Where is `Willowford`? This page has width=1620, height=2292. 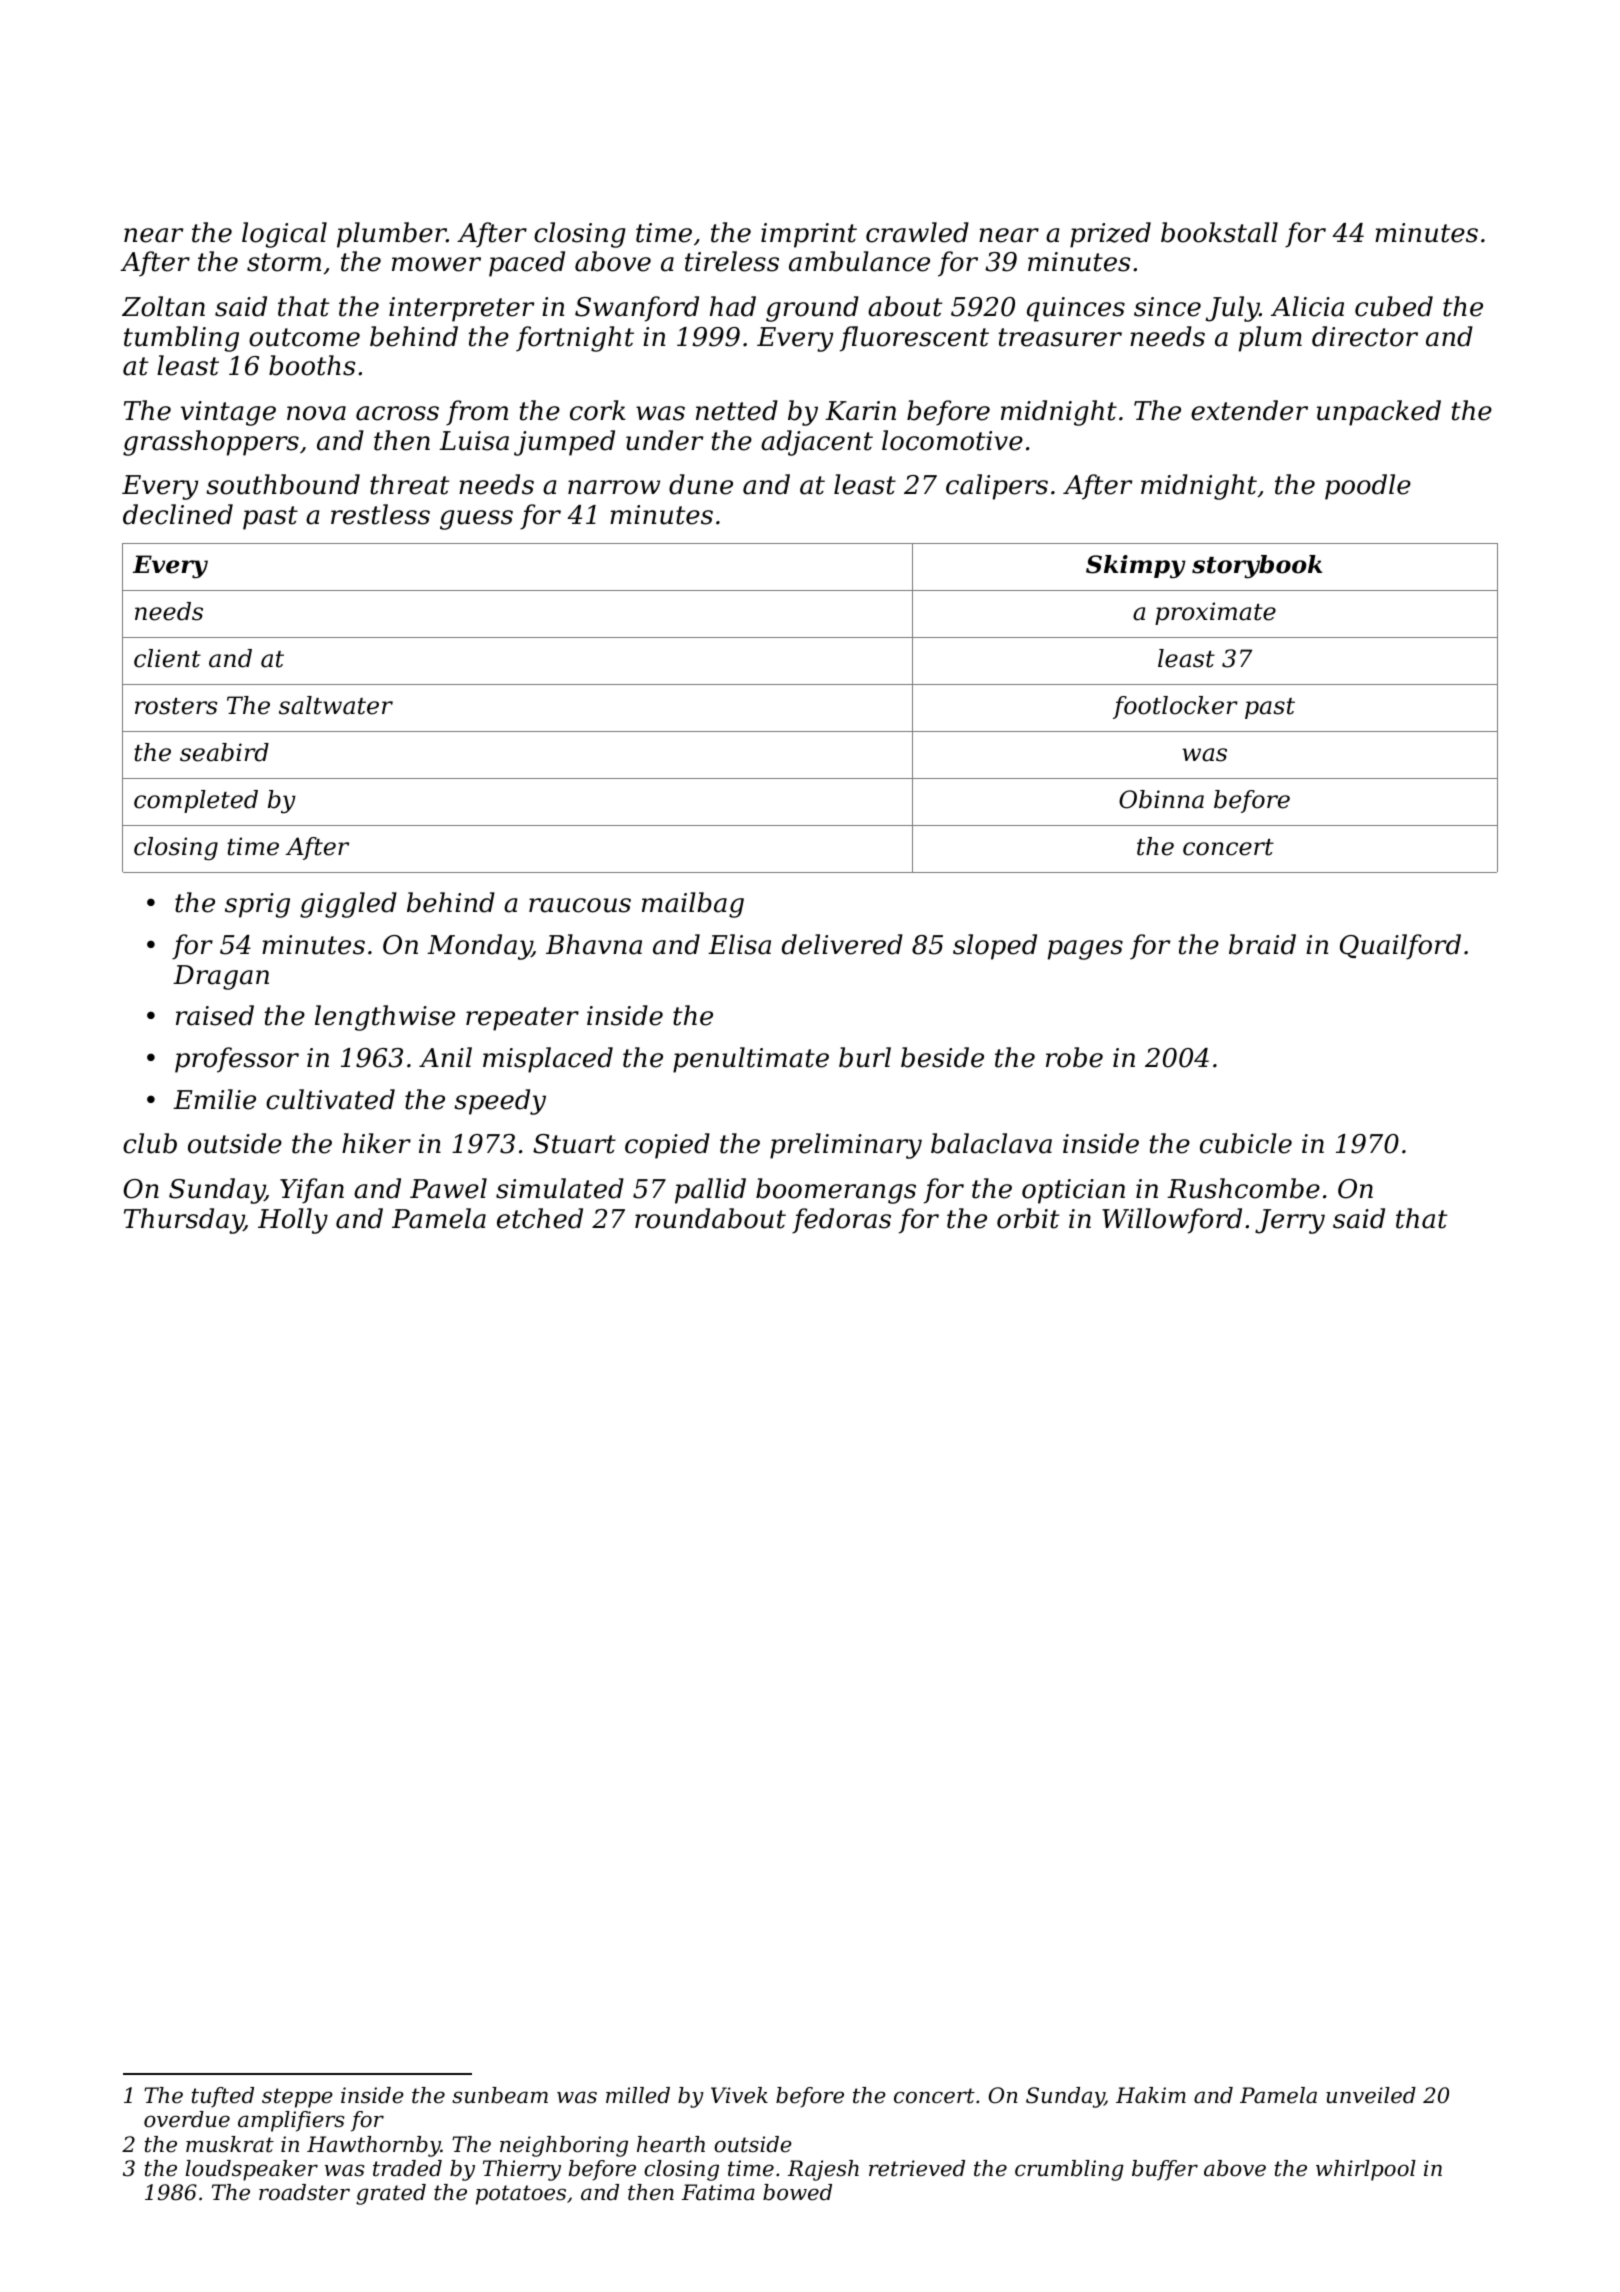 Willowford is located at coordinates (1172, 1221).
